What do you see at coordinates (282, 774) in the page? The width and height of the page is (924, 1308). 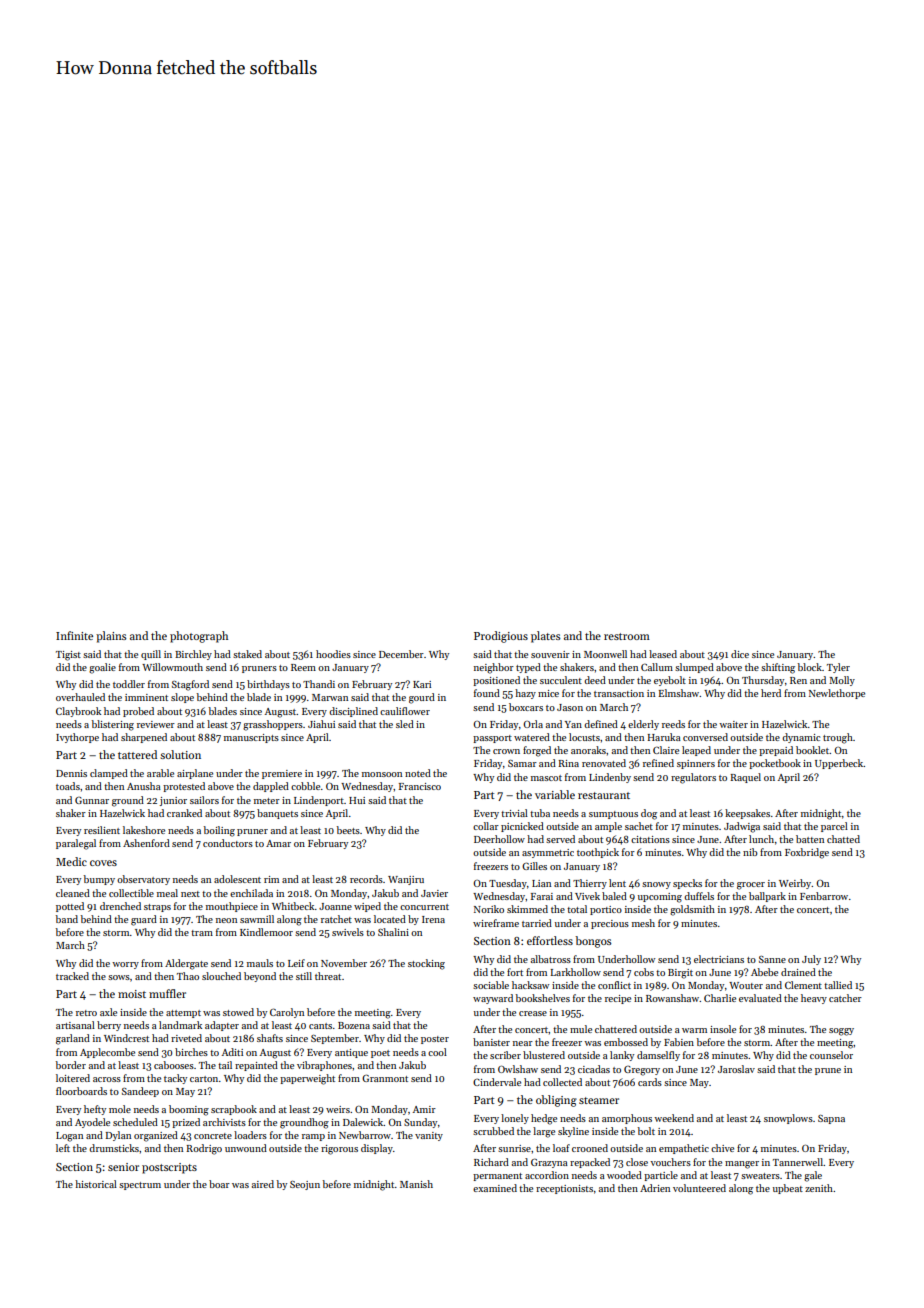 I see `premiere` at bounding box center [282, 774].
